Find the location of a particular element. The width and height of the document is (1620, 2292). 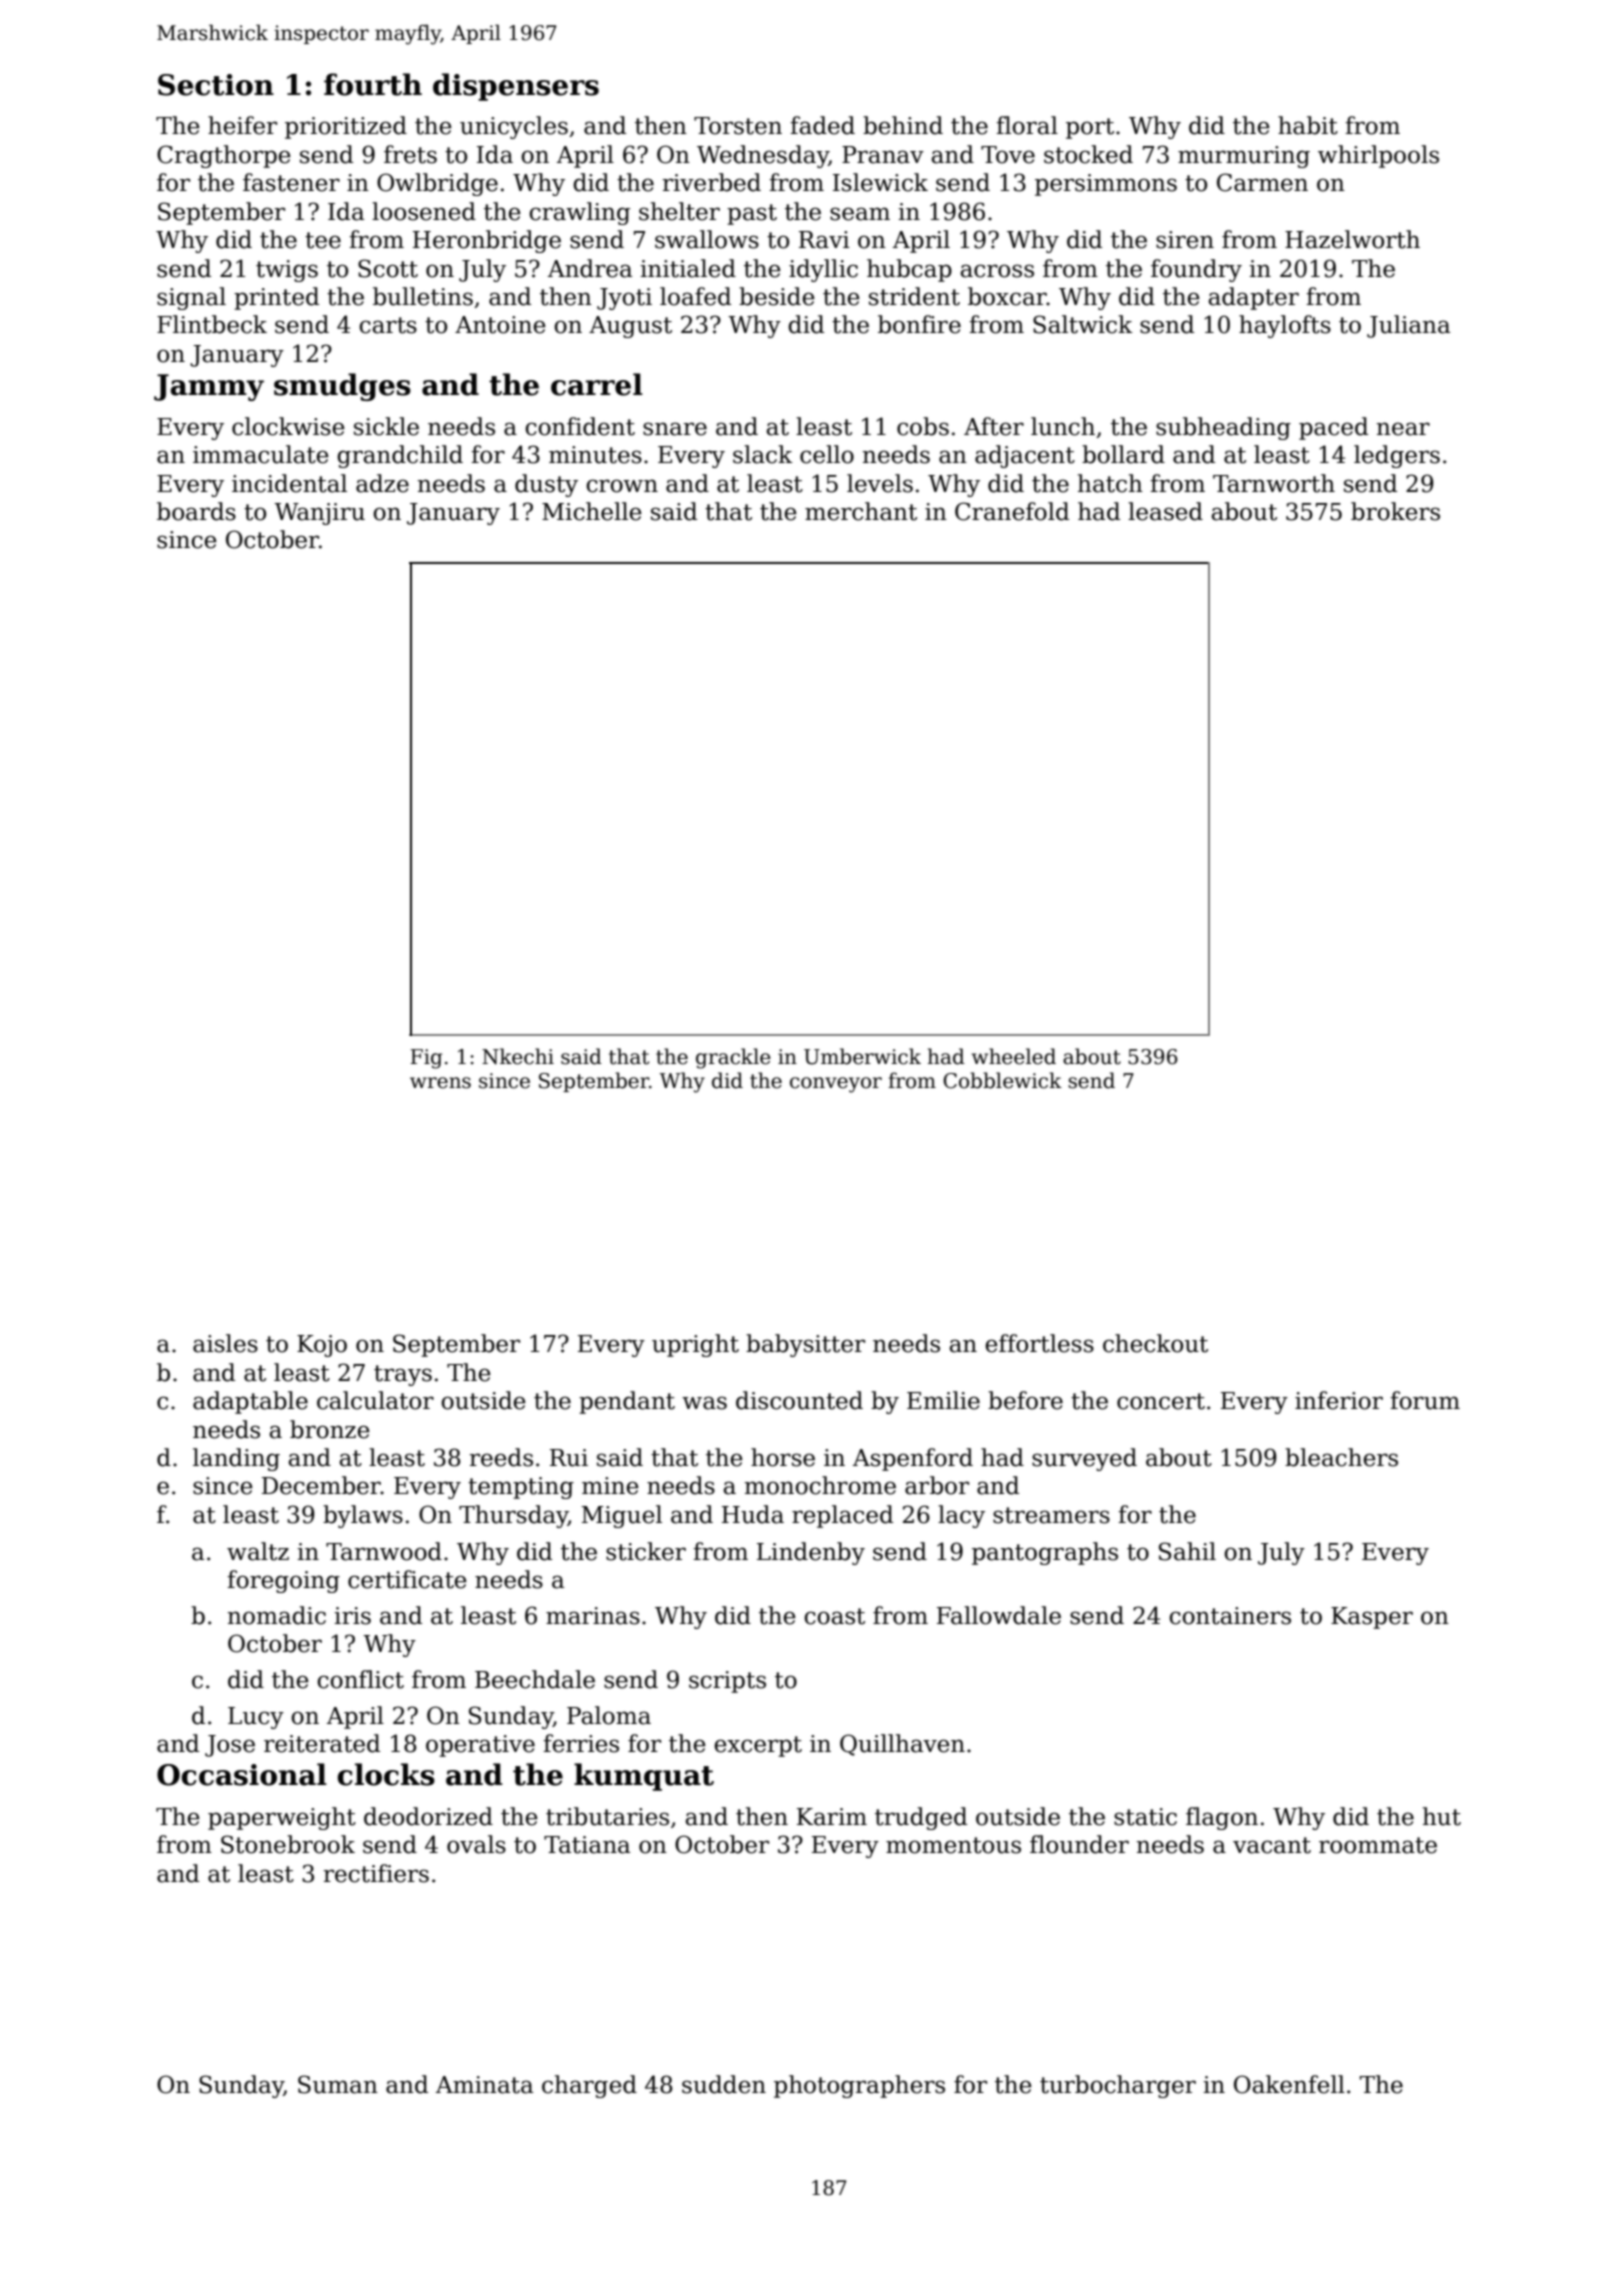

Beechdale is located at coordinates (535, 1679).
